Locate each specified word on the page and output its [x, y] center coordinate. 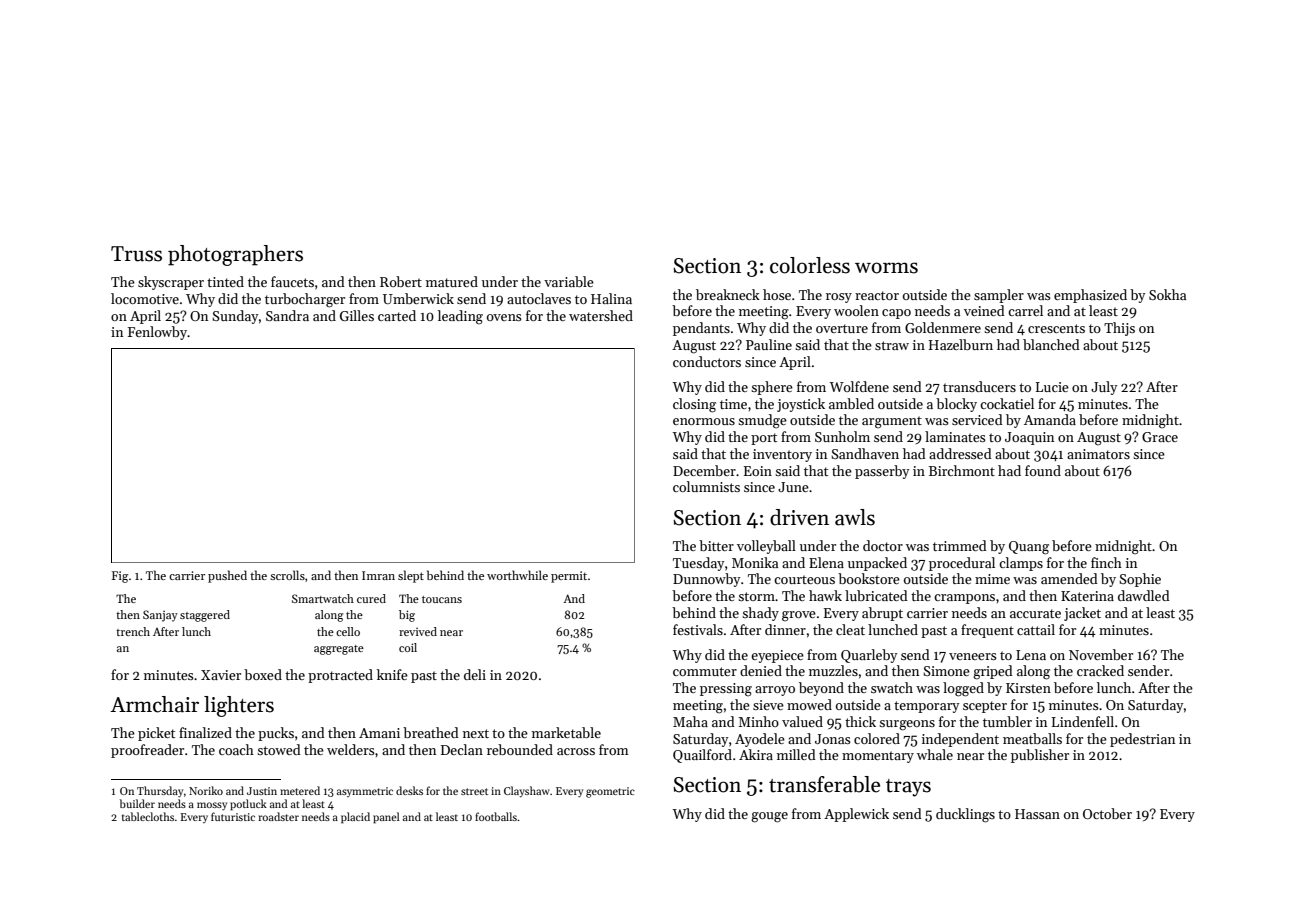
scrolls [287, 575]
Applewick [856, 815]
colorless [810, 265]
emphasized [1090, 296]
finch [1106, 562]
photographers [235, 255]
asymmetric [365, 792]
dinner [785, 629]
